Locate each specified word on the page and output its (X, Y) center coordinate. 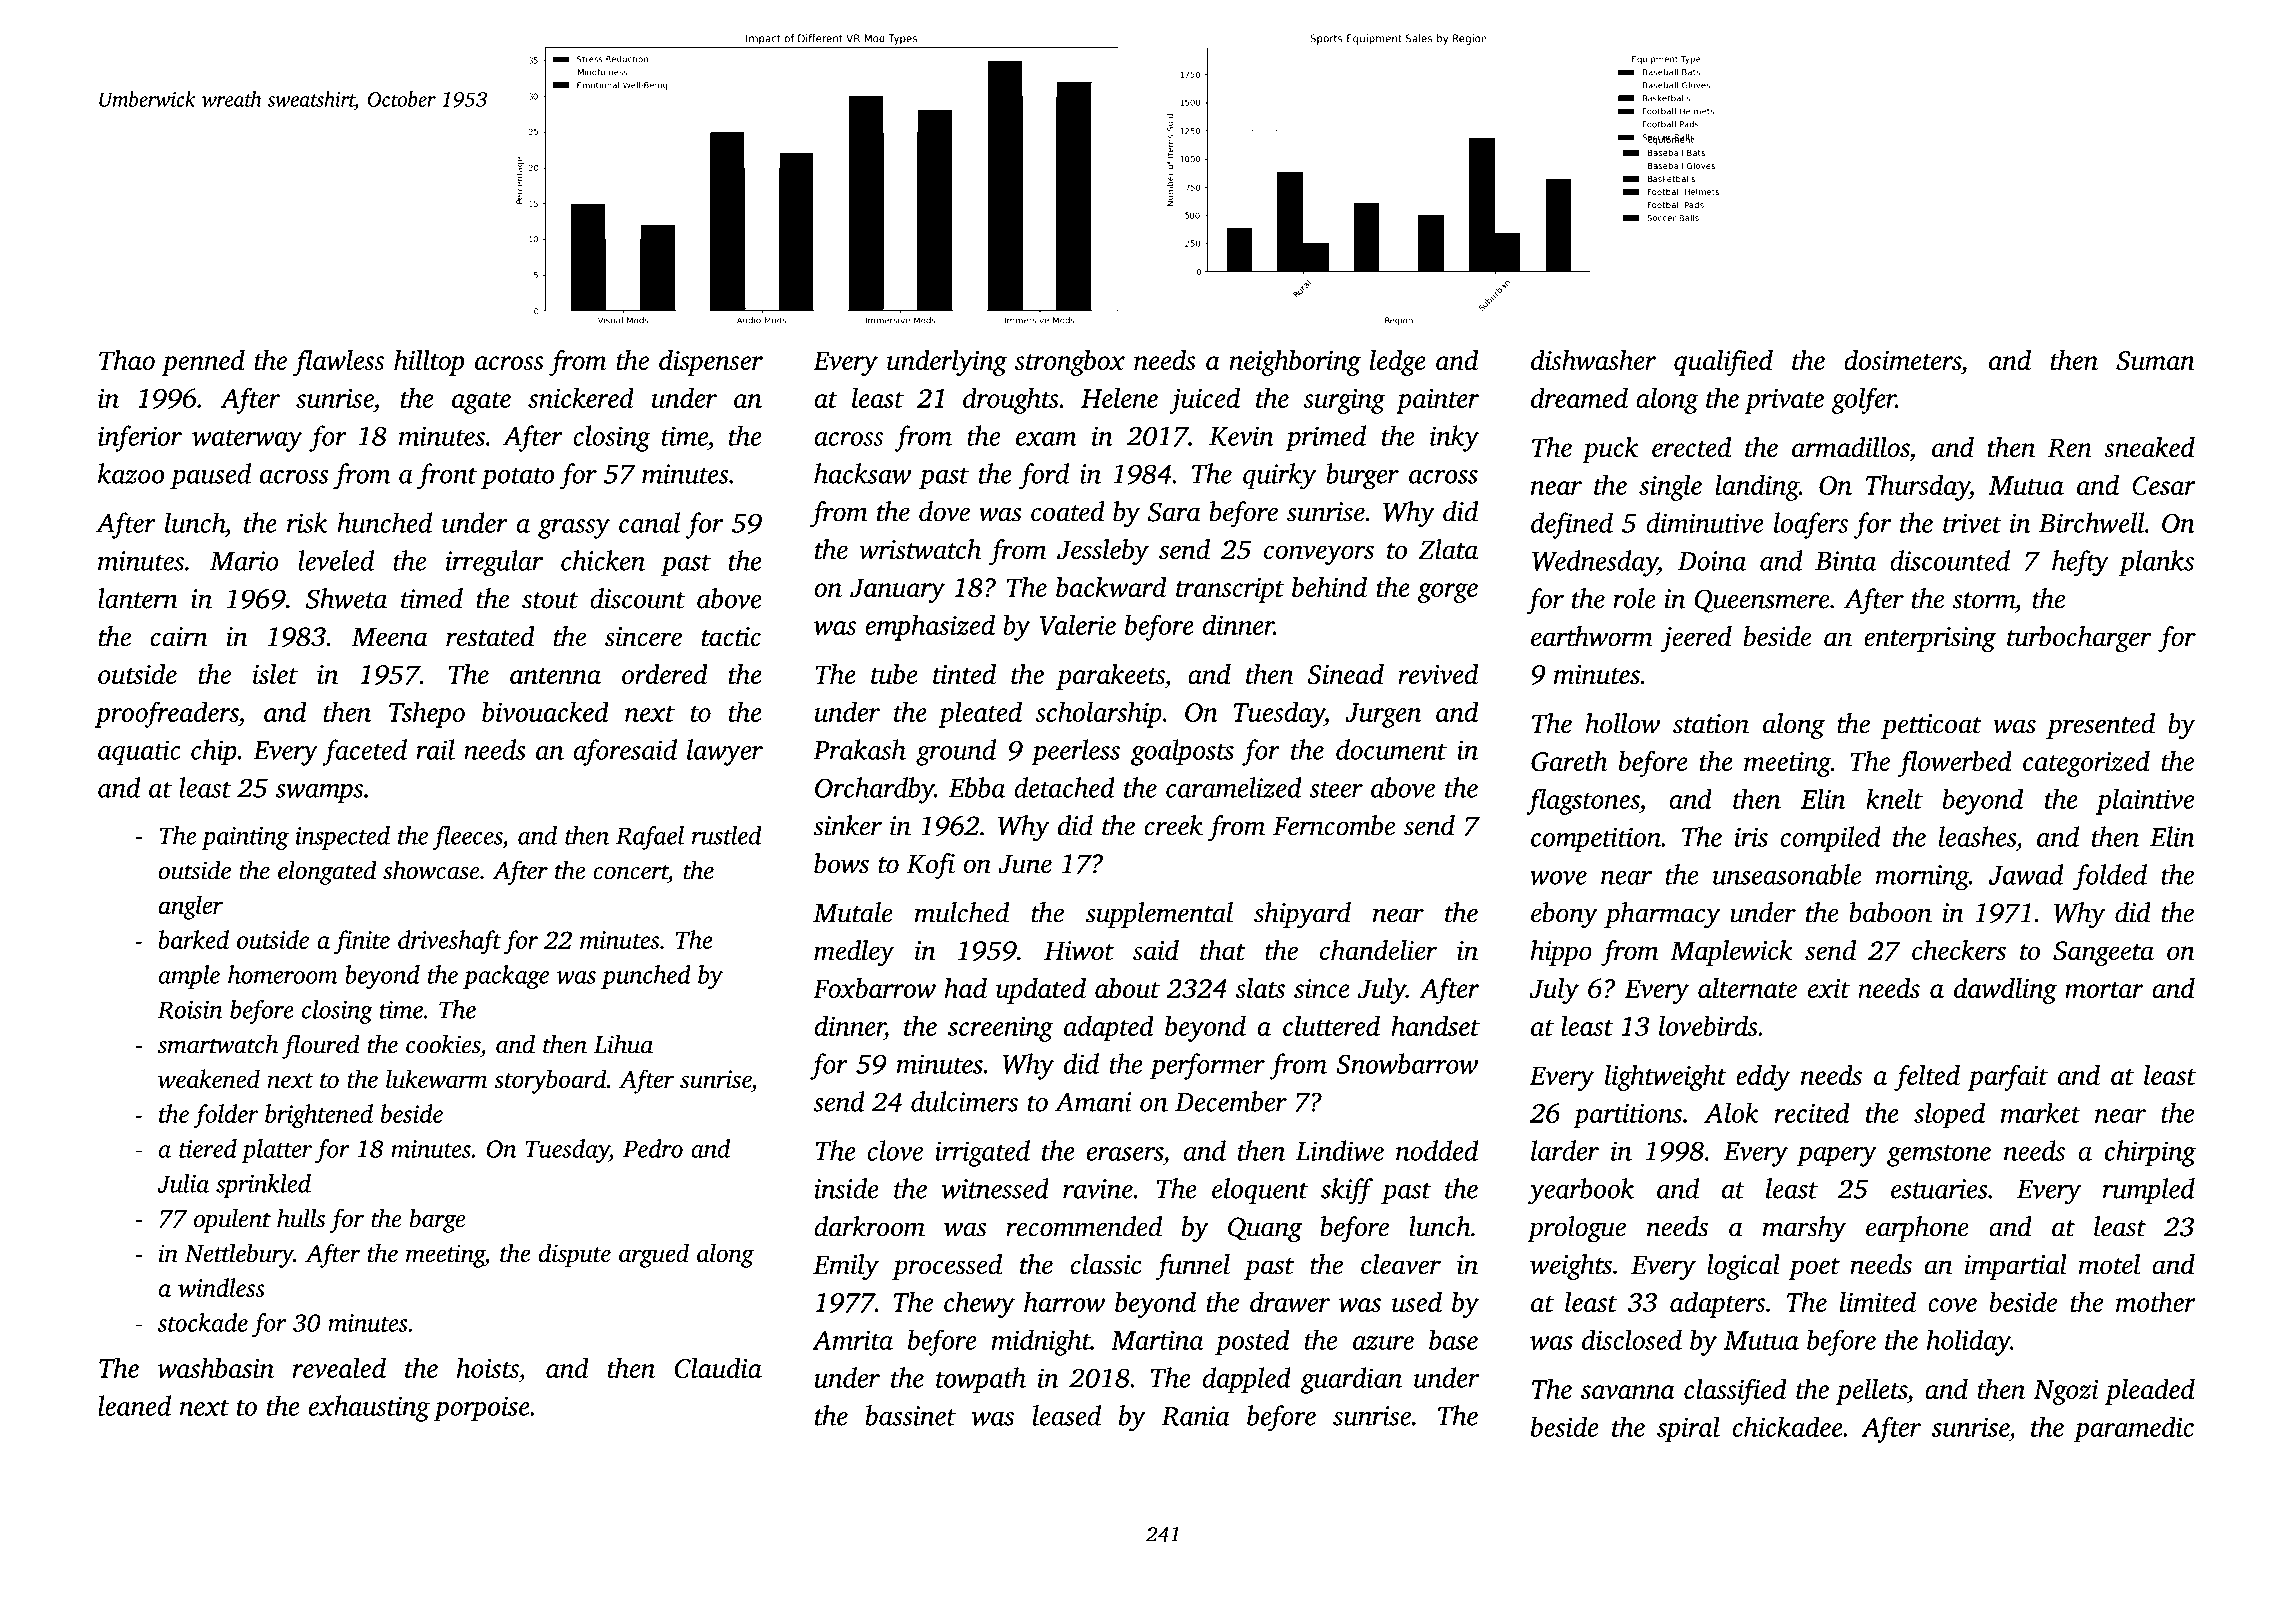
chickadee (1788, 1426)
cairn (179, 637)
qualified (1723, 363)
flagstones (1582, 801)
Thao (127, 360)
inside (847, 1188)
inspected (343, 838)
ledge (1398, 363)
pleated (980, 714)
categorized (2086, 764)
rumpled (2149, 1191)
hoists (488, 1367)
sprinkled (263, 1186)
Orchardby (874, 790)
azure (1383, 1343)
